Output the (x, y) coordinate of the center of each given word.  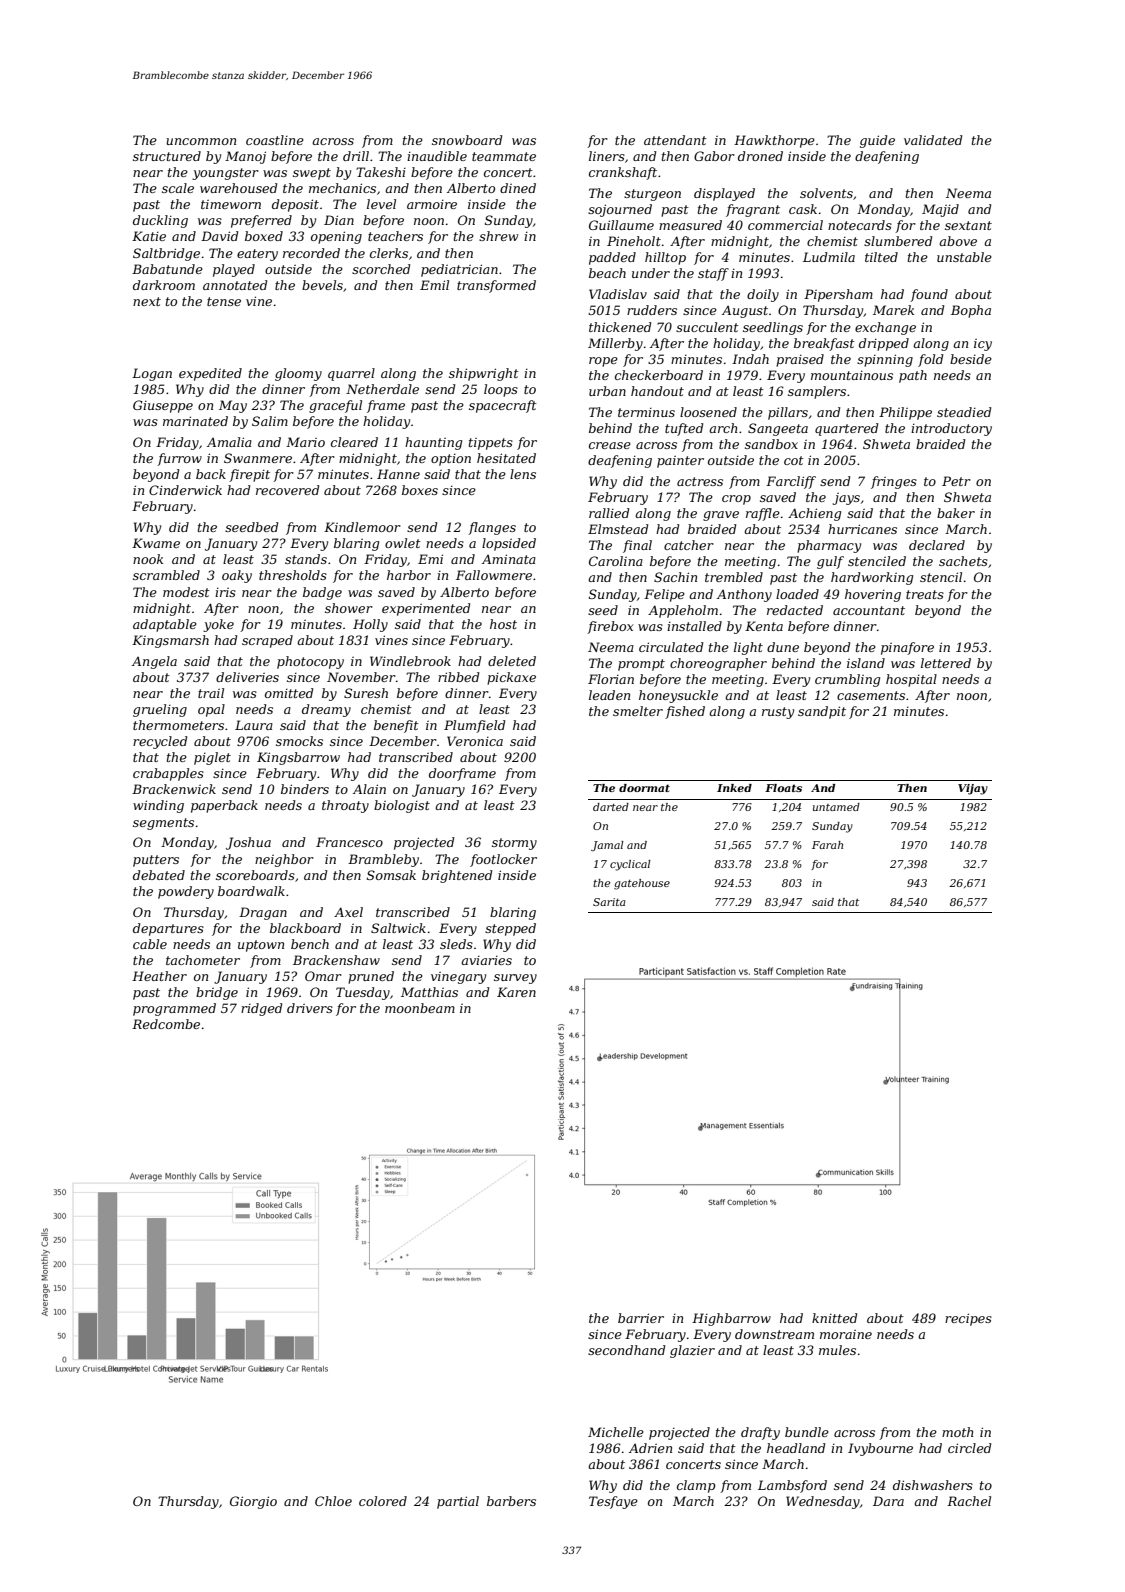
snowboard (467, 140)
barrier (641, 1318)
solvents (826, 193)
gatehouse (642, 884)
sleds (456, 944)
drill (356, 156)
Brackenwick (174, 789)
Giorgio (253, 1502)
